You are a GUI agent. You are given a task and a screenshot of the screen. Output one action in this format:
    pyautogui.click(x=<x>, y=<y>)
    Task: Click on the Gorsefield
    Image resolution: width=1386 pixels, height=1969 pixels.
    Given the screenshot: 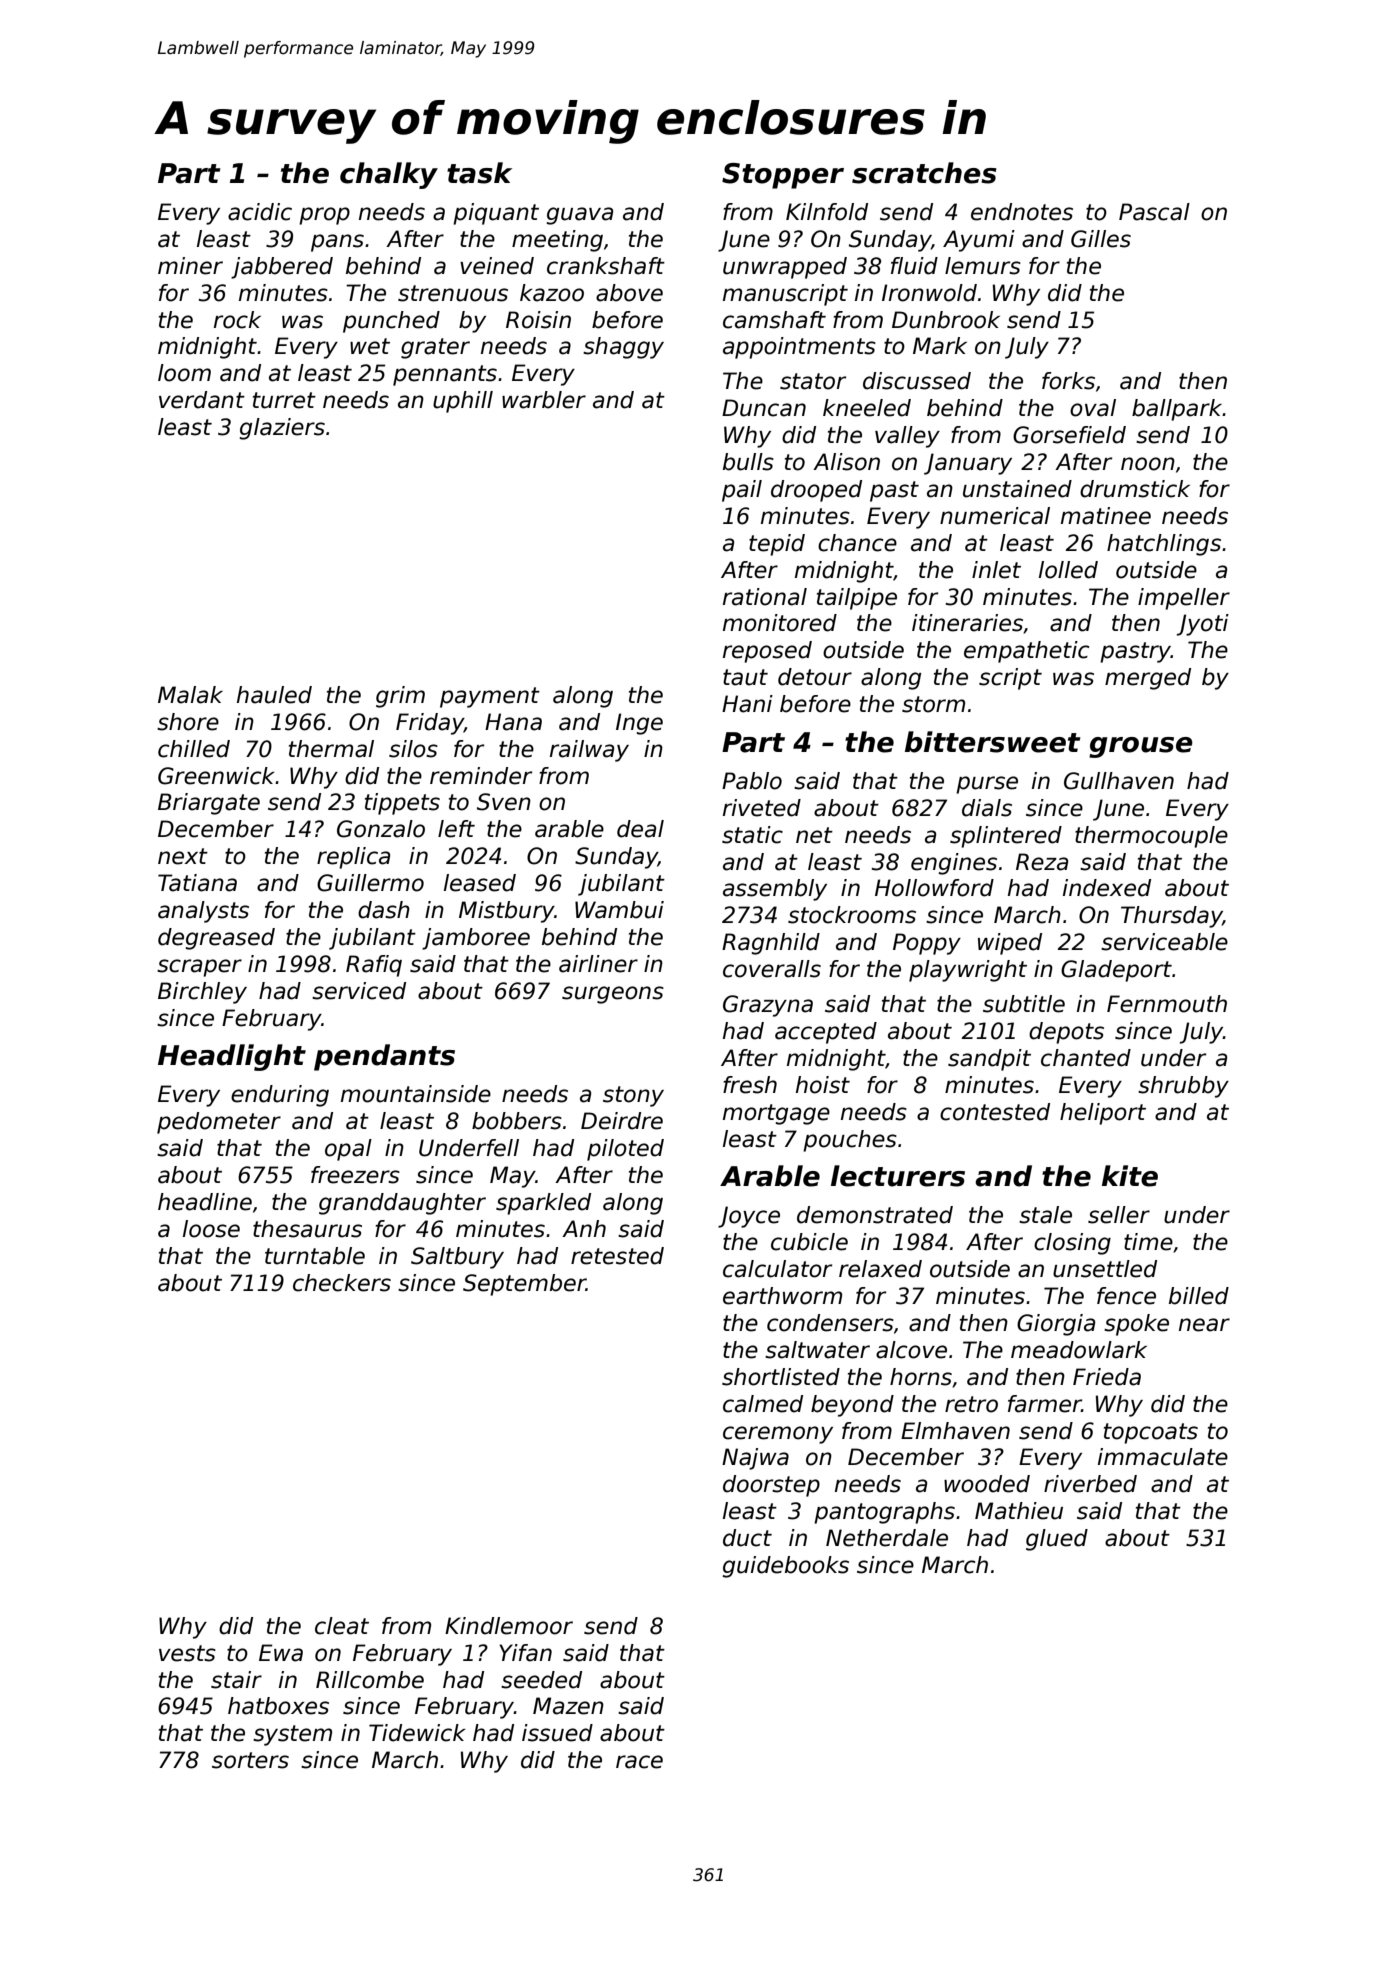 What is the action you would take?
    pyautogui.click(x=1069, y=435)
